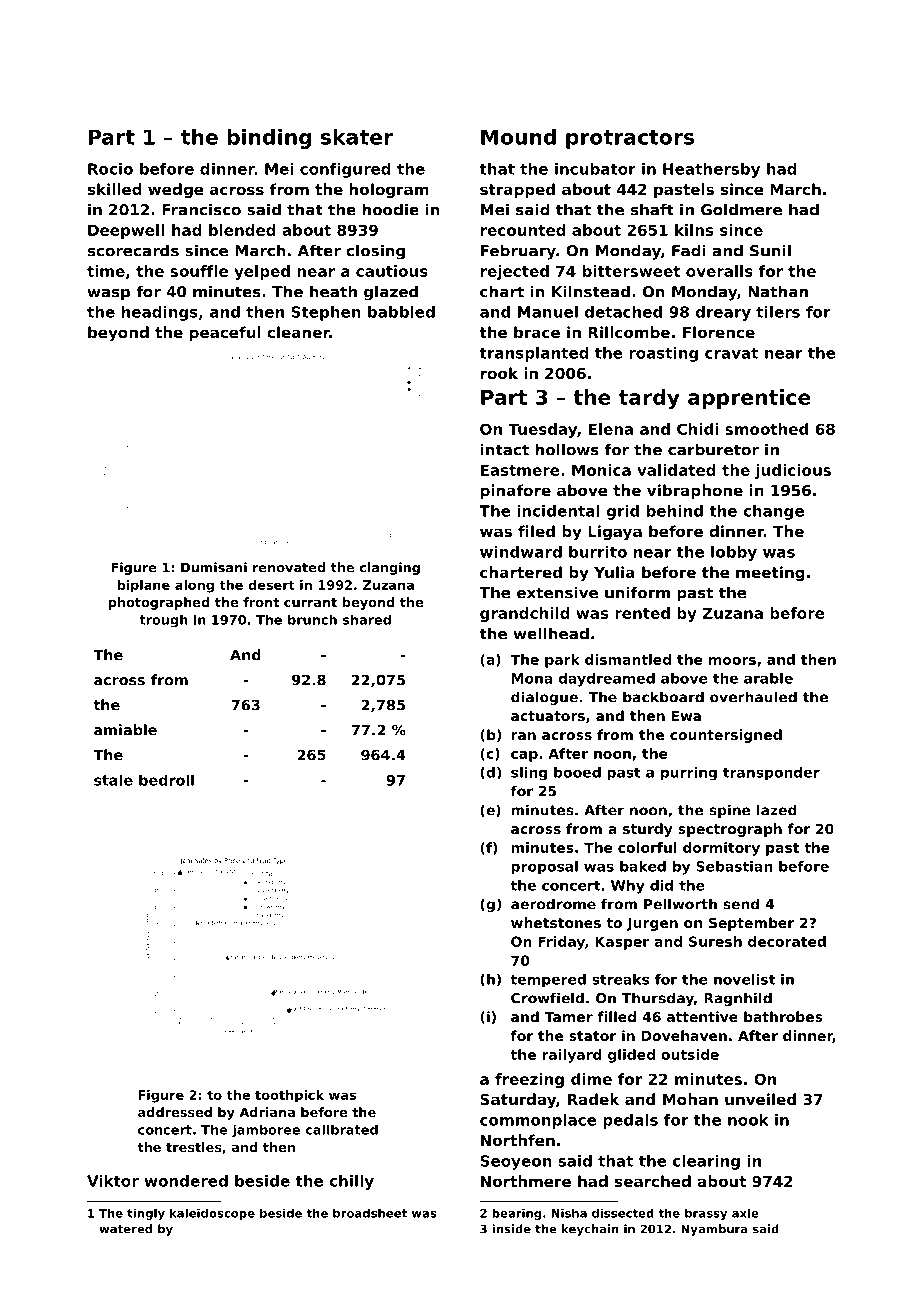 Image resolution: width=924 pixels, height=1308 pixels. What do you see at coordinates (529, 774) in the screenshot?
I see `sling` at bounding box center [529, 774].
